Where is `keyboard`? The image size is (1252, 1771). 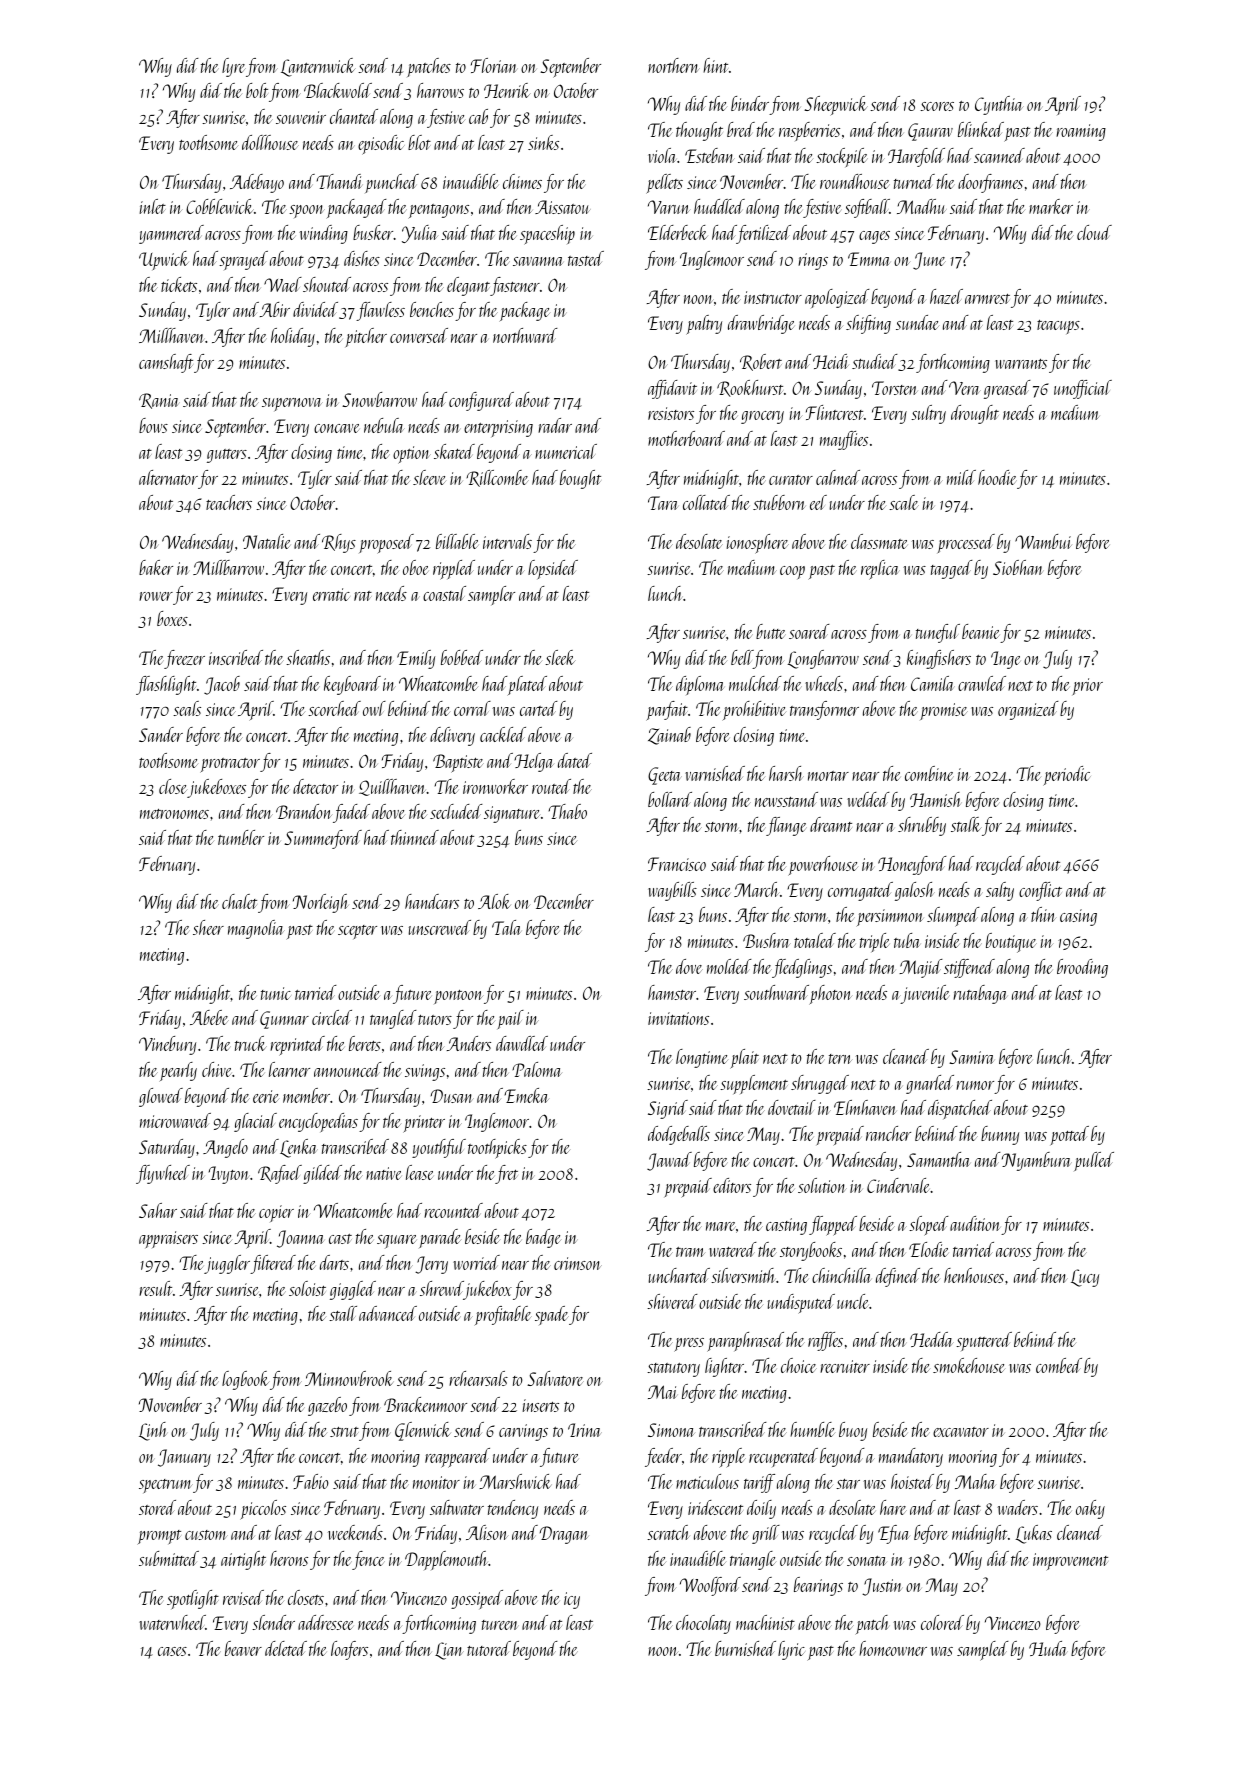
keyboard is located at coordinates (352, 685).
